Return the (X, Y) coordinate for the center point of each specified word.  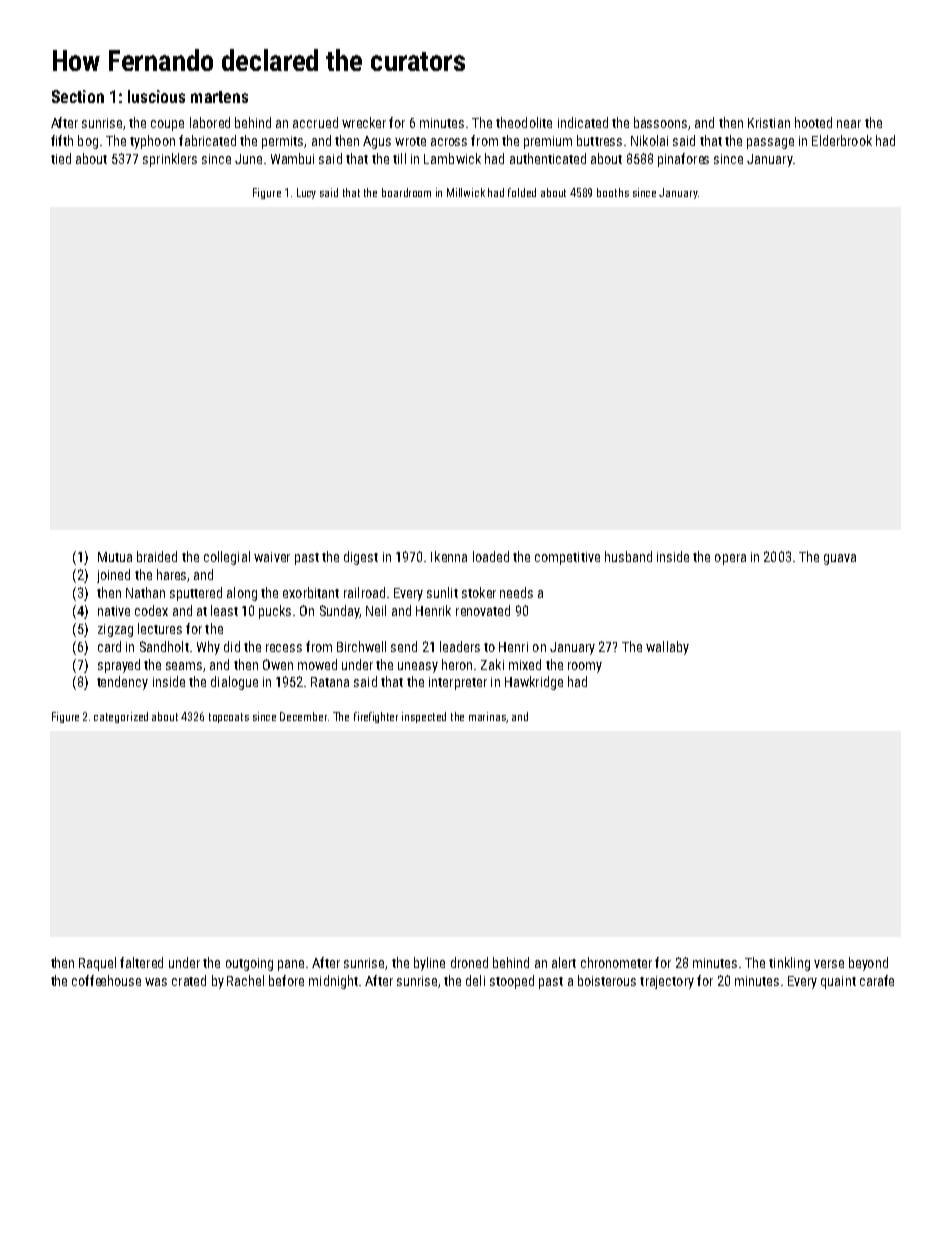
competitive (567, 558)
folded (522, 192)
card (109, 646)
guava (840, 559)
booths (613, 192)
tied (61, 158)
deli (475, 980)
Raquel (97, 964)
